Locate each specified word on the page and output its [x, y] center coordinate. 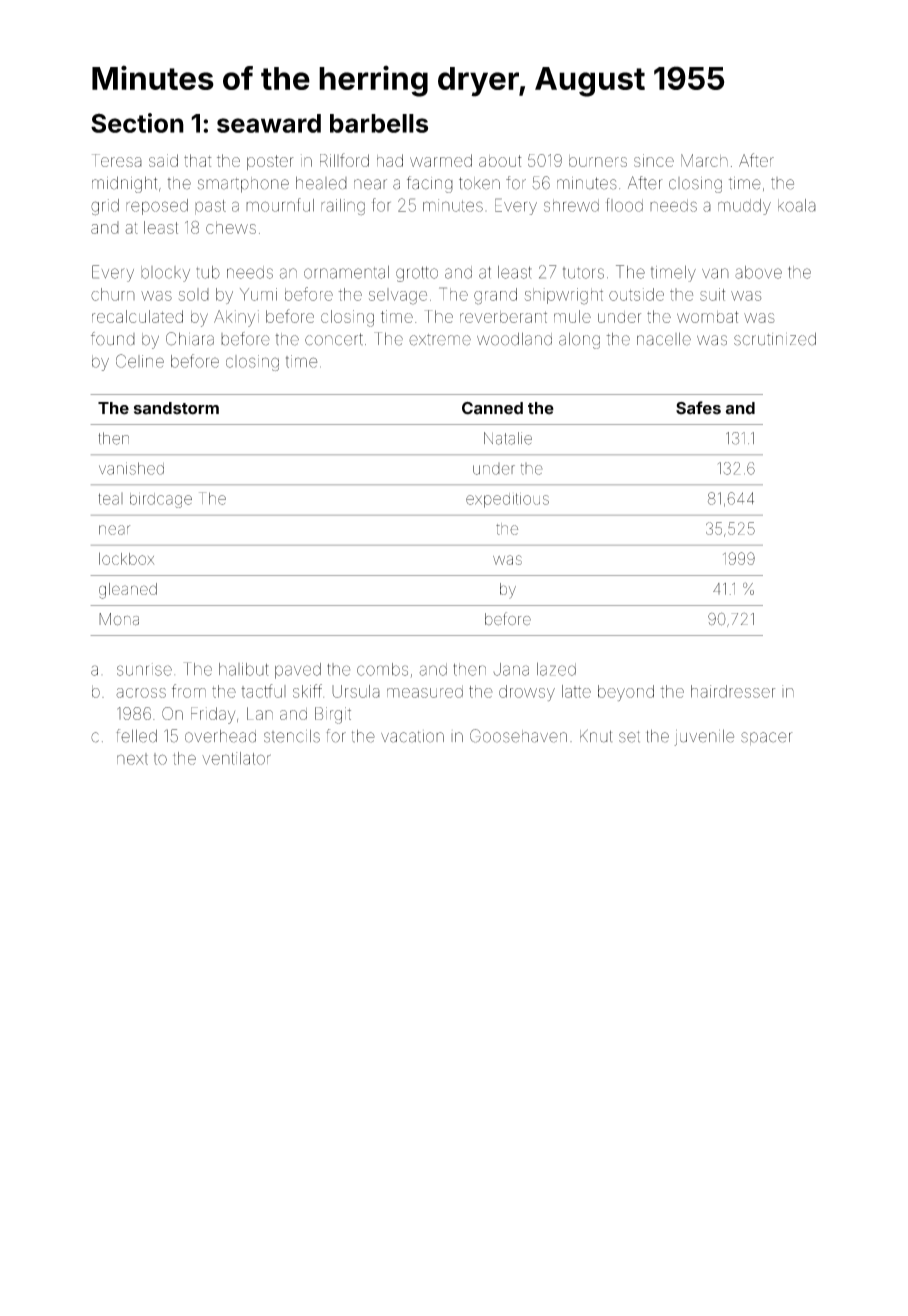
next [132, 759]
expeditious [507, 500]
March [704, 160]
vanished [131, 468]
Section [137, 123]
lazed [556, 669]
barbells [379, 123]
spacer [767, 738]
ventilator [236, 758]
